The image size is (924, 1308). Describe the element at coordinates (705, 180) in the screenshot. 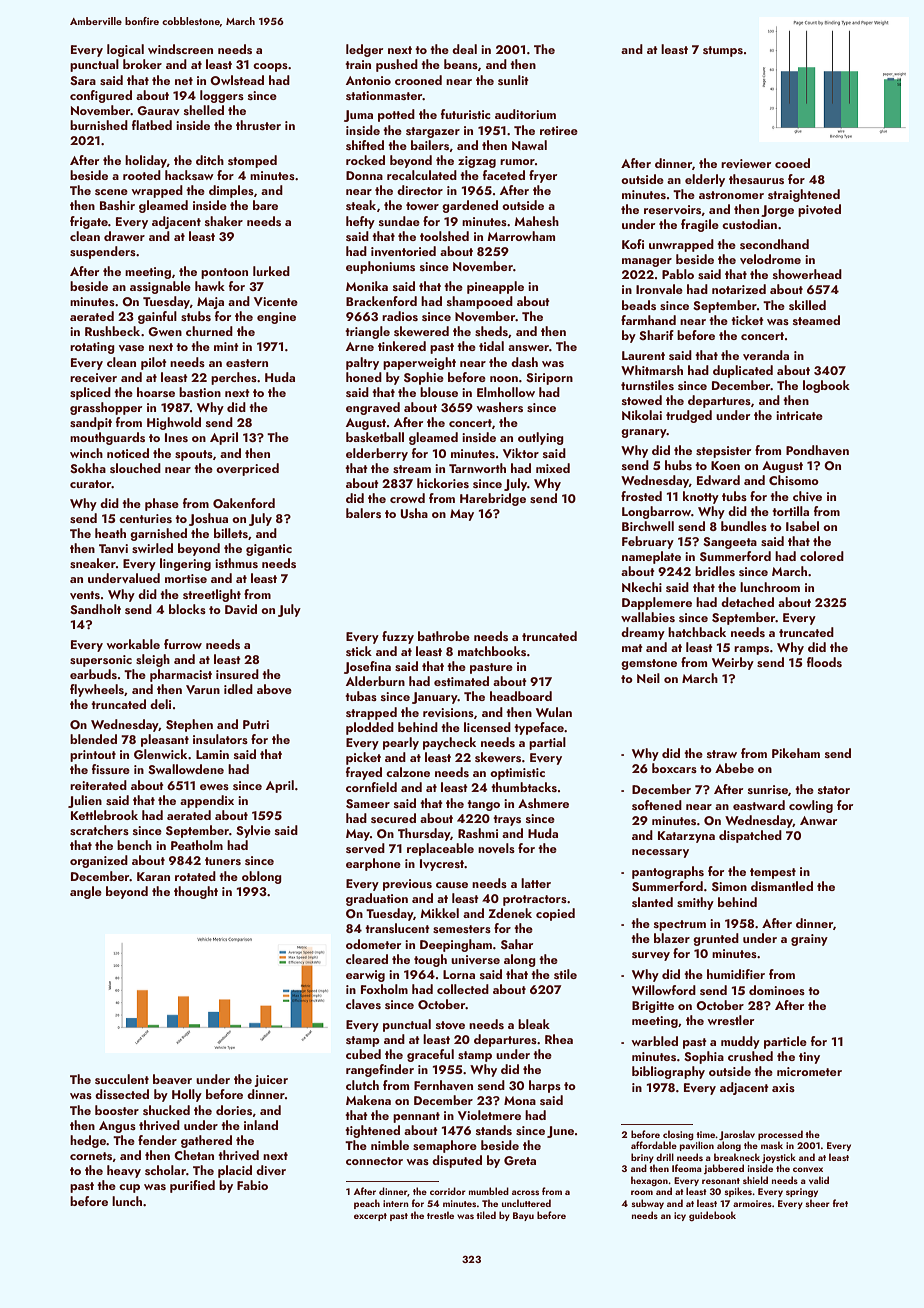

I see `elderly` at that location.
